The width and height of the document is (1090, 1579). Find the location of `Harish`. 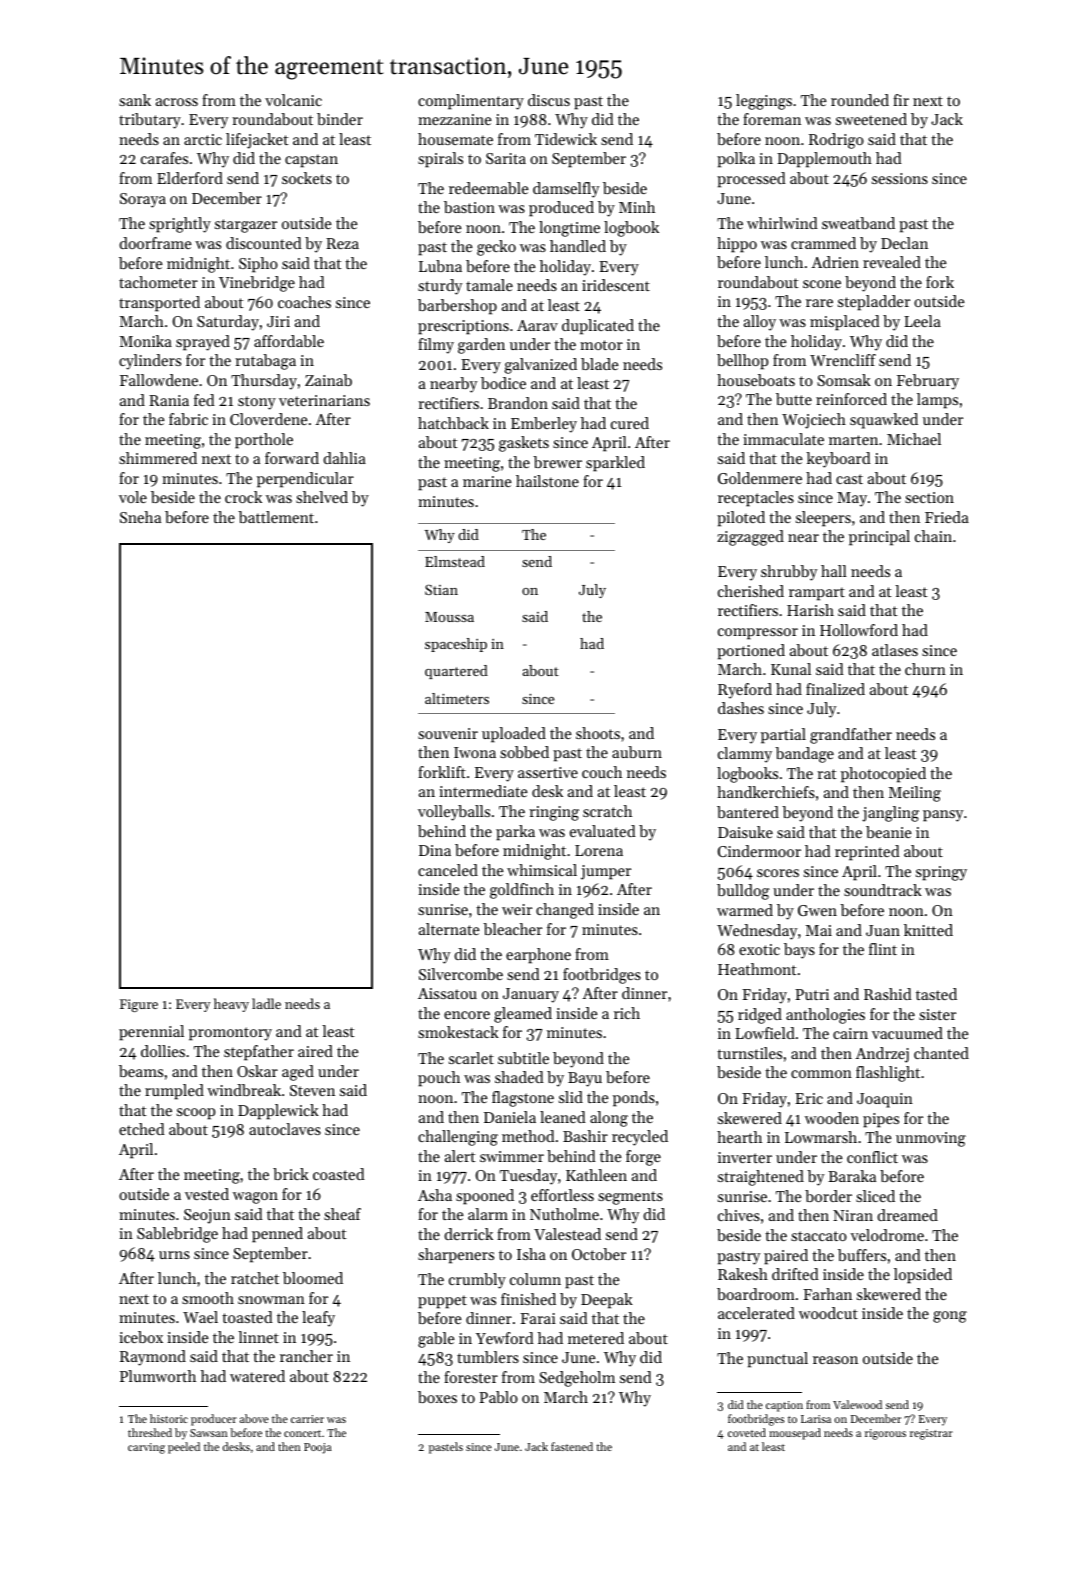

Harish is located at coordinates (810, 610).
